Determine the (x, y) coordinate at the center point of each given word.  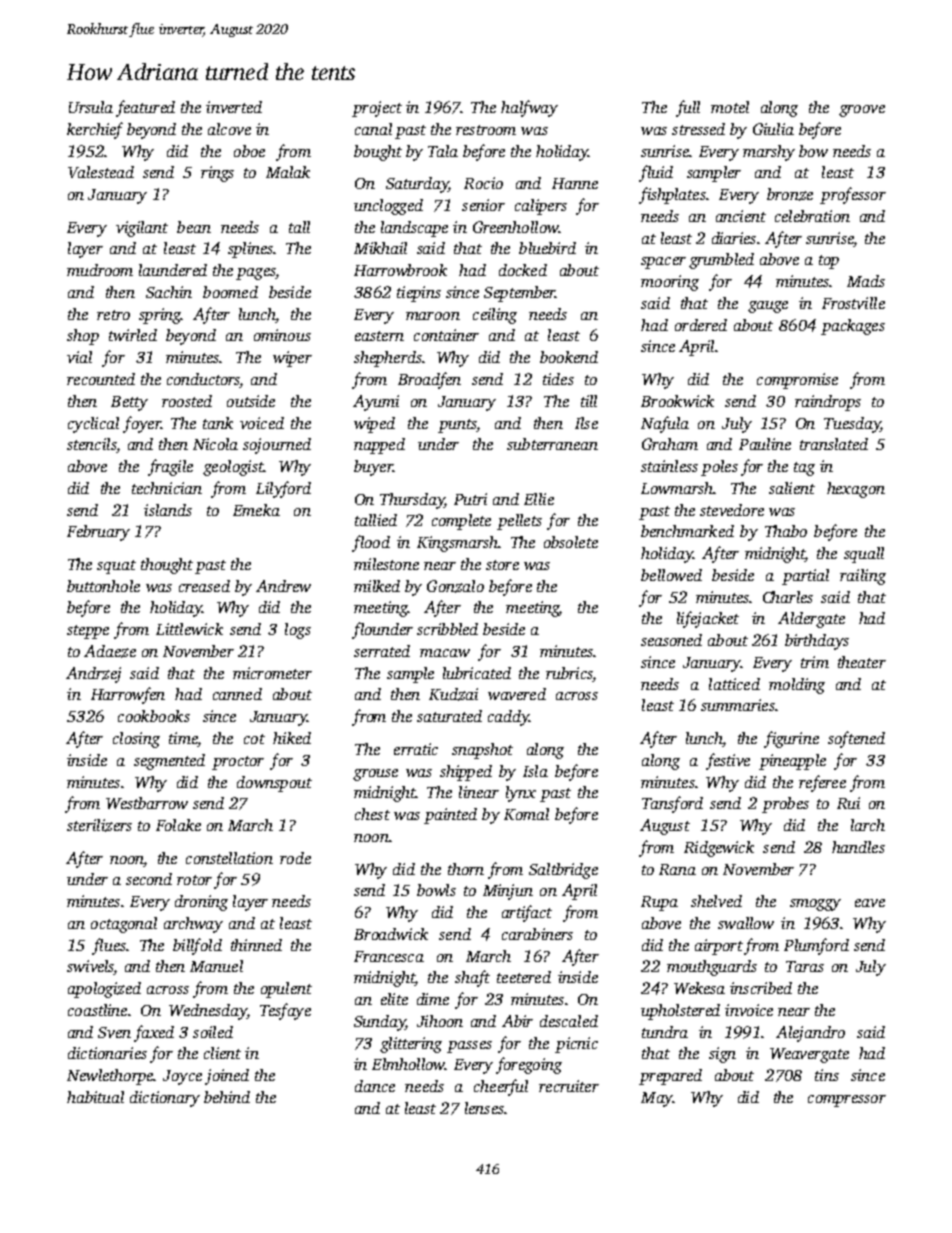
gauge (768, 307)
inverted (234, 107)
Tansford (672, 804)
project (377, 109)
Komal (526, 814)
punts (457, 426)
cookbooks (154, 716)
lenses (484, 1108)
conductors (203, 380)
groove (862, 111)
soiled (213, 1032)
